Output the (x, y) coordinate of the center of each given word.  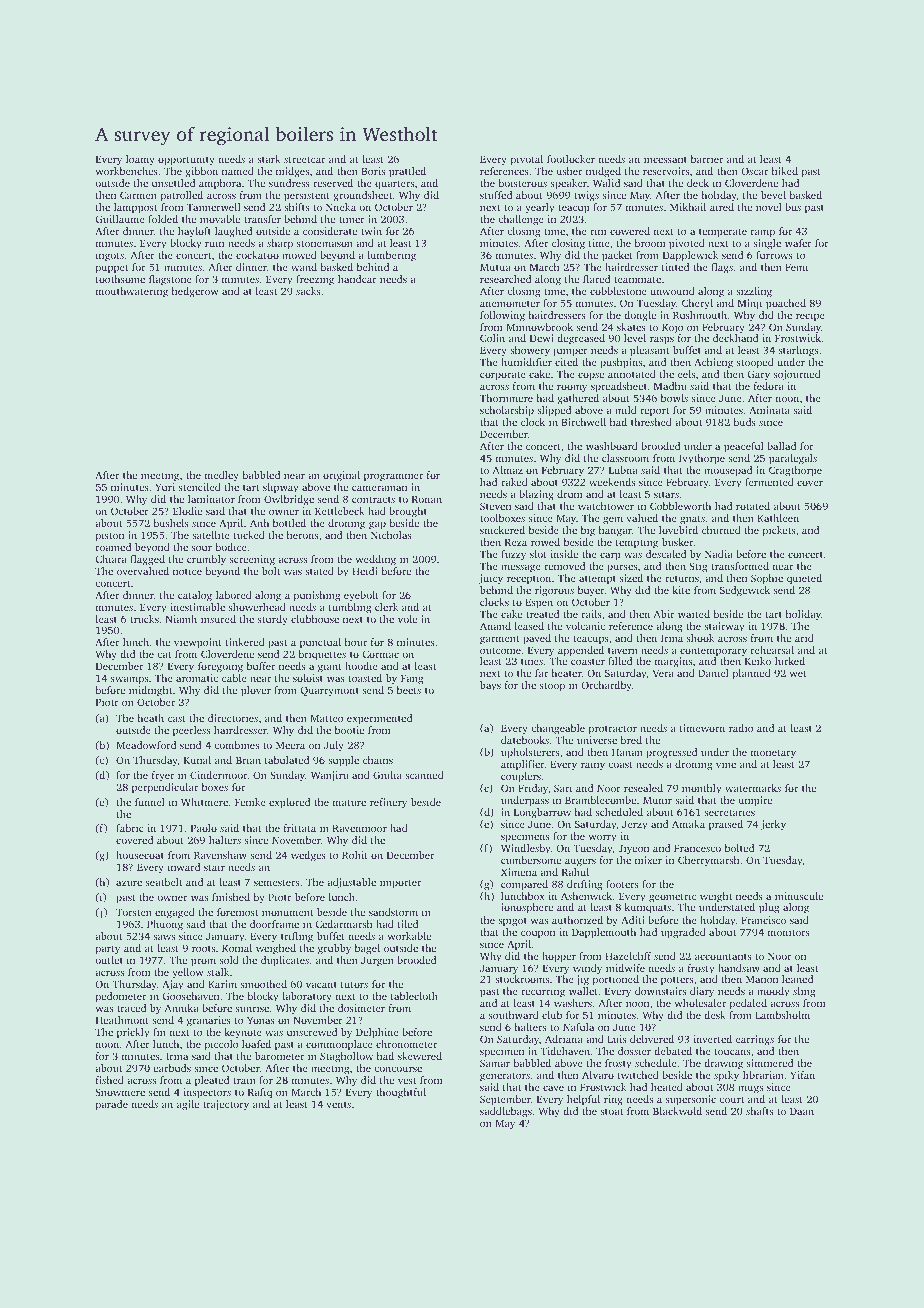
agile (188, 1105)
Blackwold (677, 1111)
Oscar (754, 171)
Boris (373, 171)
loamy (140, 160)
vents (339, 1104)
